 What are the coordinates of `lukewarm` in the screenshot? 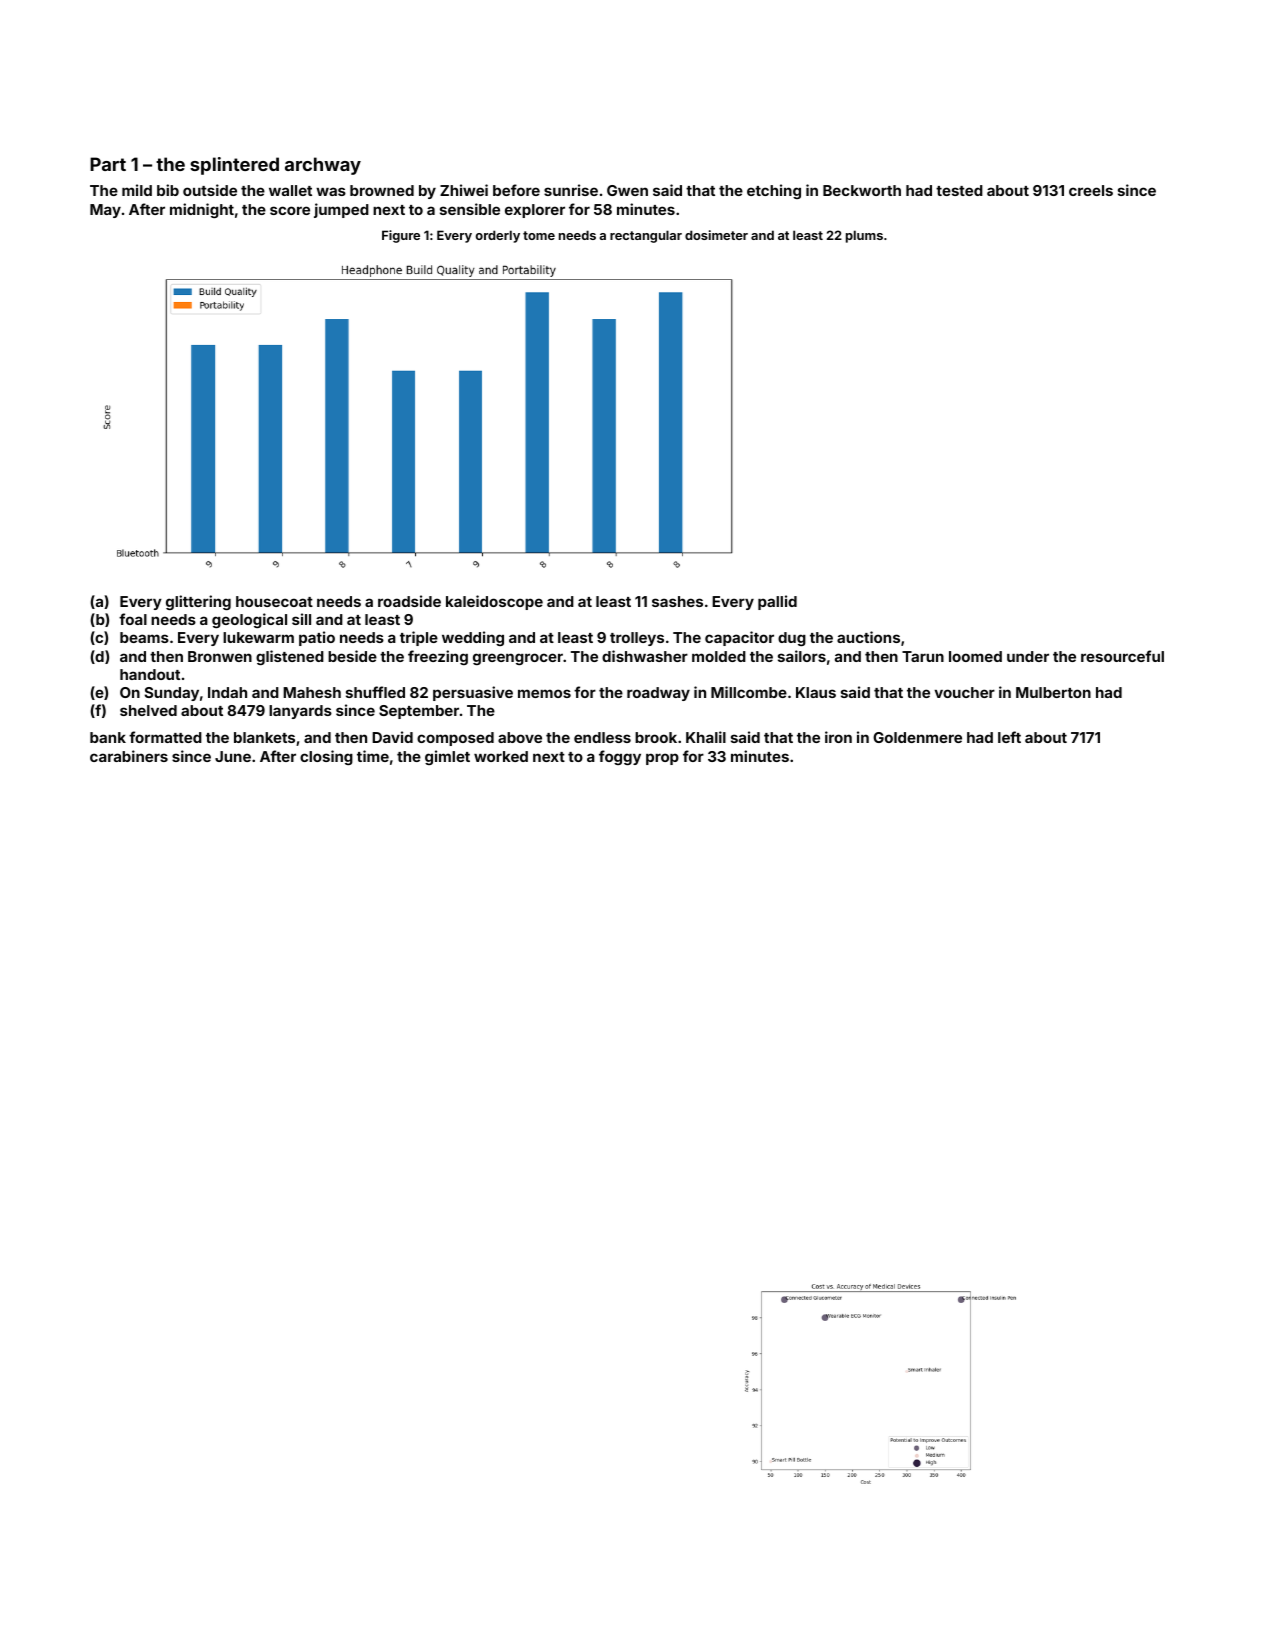 It's located at (258, 637).
